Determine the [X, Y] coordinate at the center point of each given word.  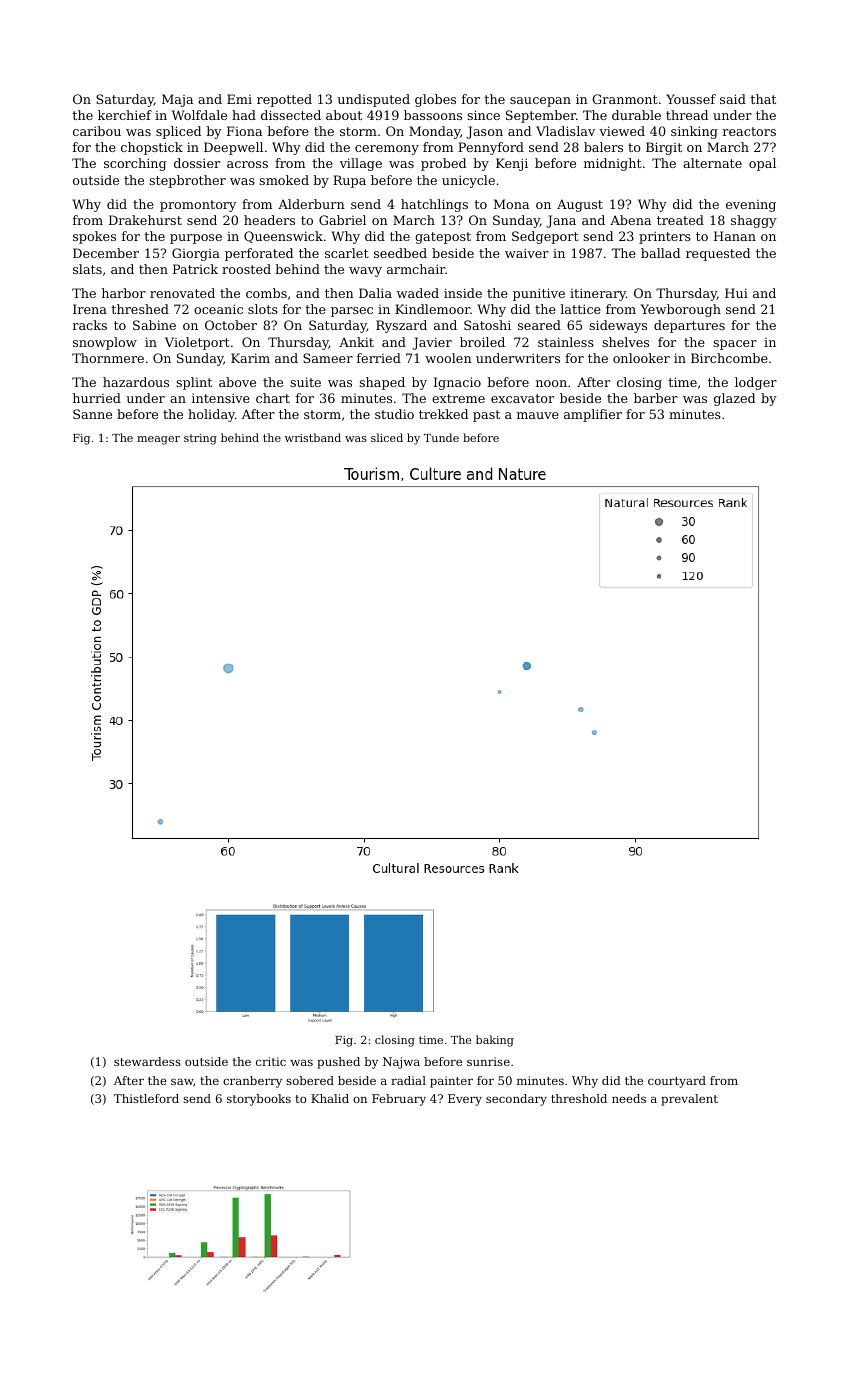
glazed [734, 399]
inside [463, 293]
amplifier [593, 415]
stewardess [147, 1061]
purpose [196, 239]
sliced [387, 437]
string [200, 439]
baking [495, 1041]
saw [182, 1081]
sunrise [488, 1061]
